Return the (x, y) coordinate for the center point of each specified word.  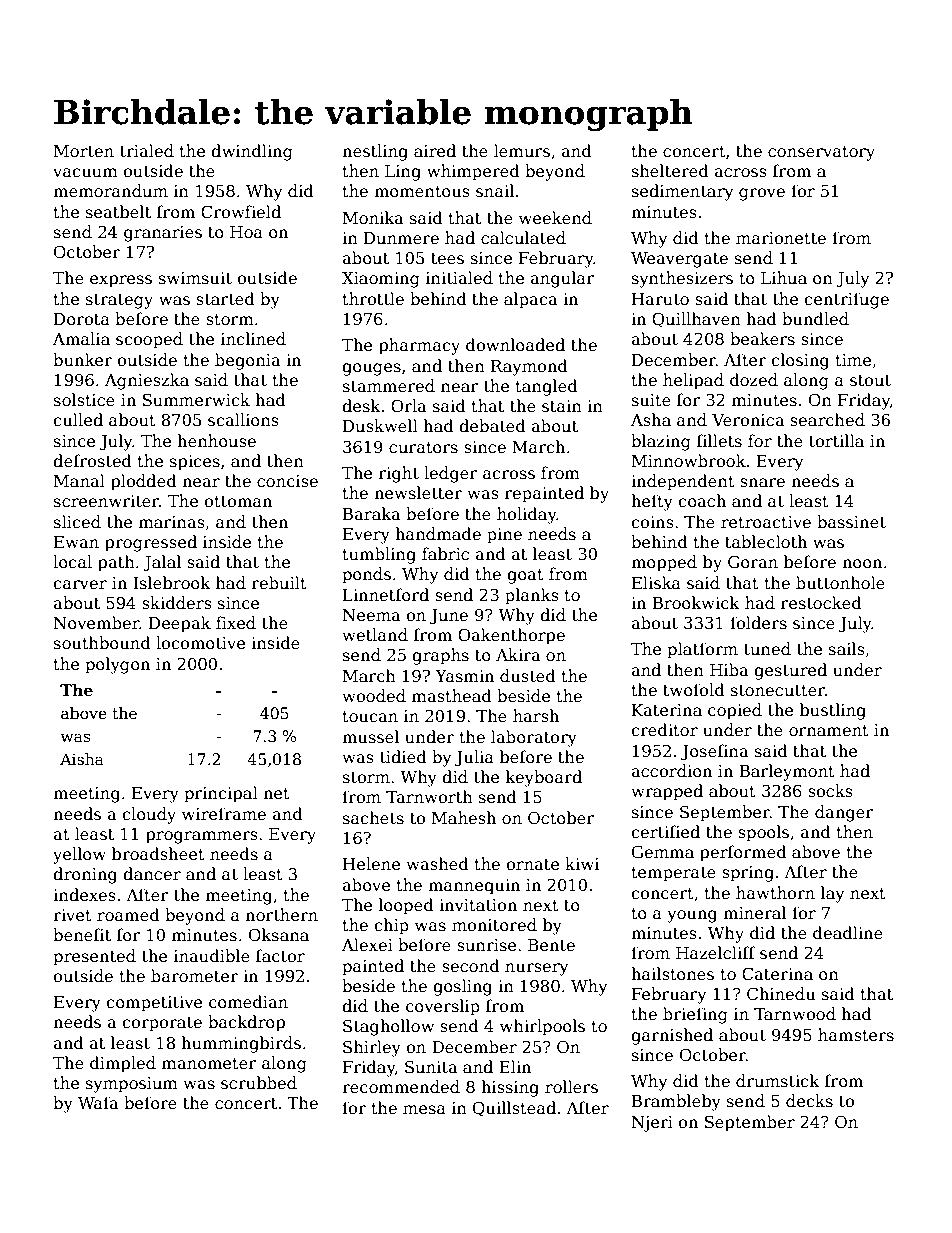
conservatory (821, 153)
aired (435, 151)
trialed (147, 151)
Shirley (372, 1048)
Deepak (180, 624)
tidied (403, 757)
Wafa (98, 1102)
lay (832, 894)
